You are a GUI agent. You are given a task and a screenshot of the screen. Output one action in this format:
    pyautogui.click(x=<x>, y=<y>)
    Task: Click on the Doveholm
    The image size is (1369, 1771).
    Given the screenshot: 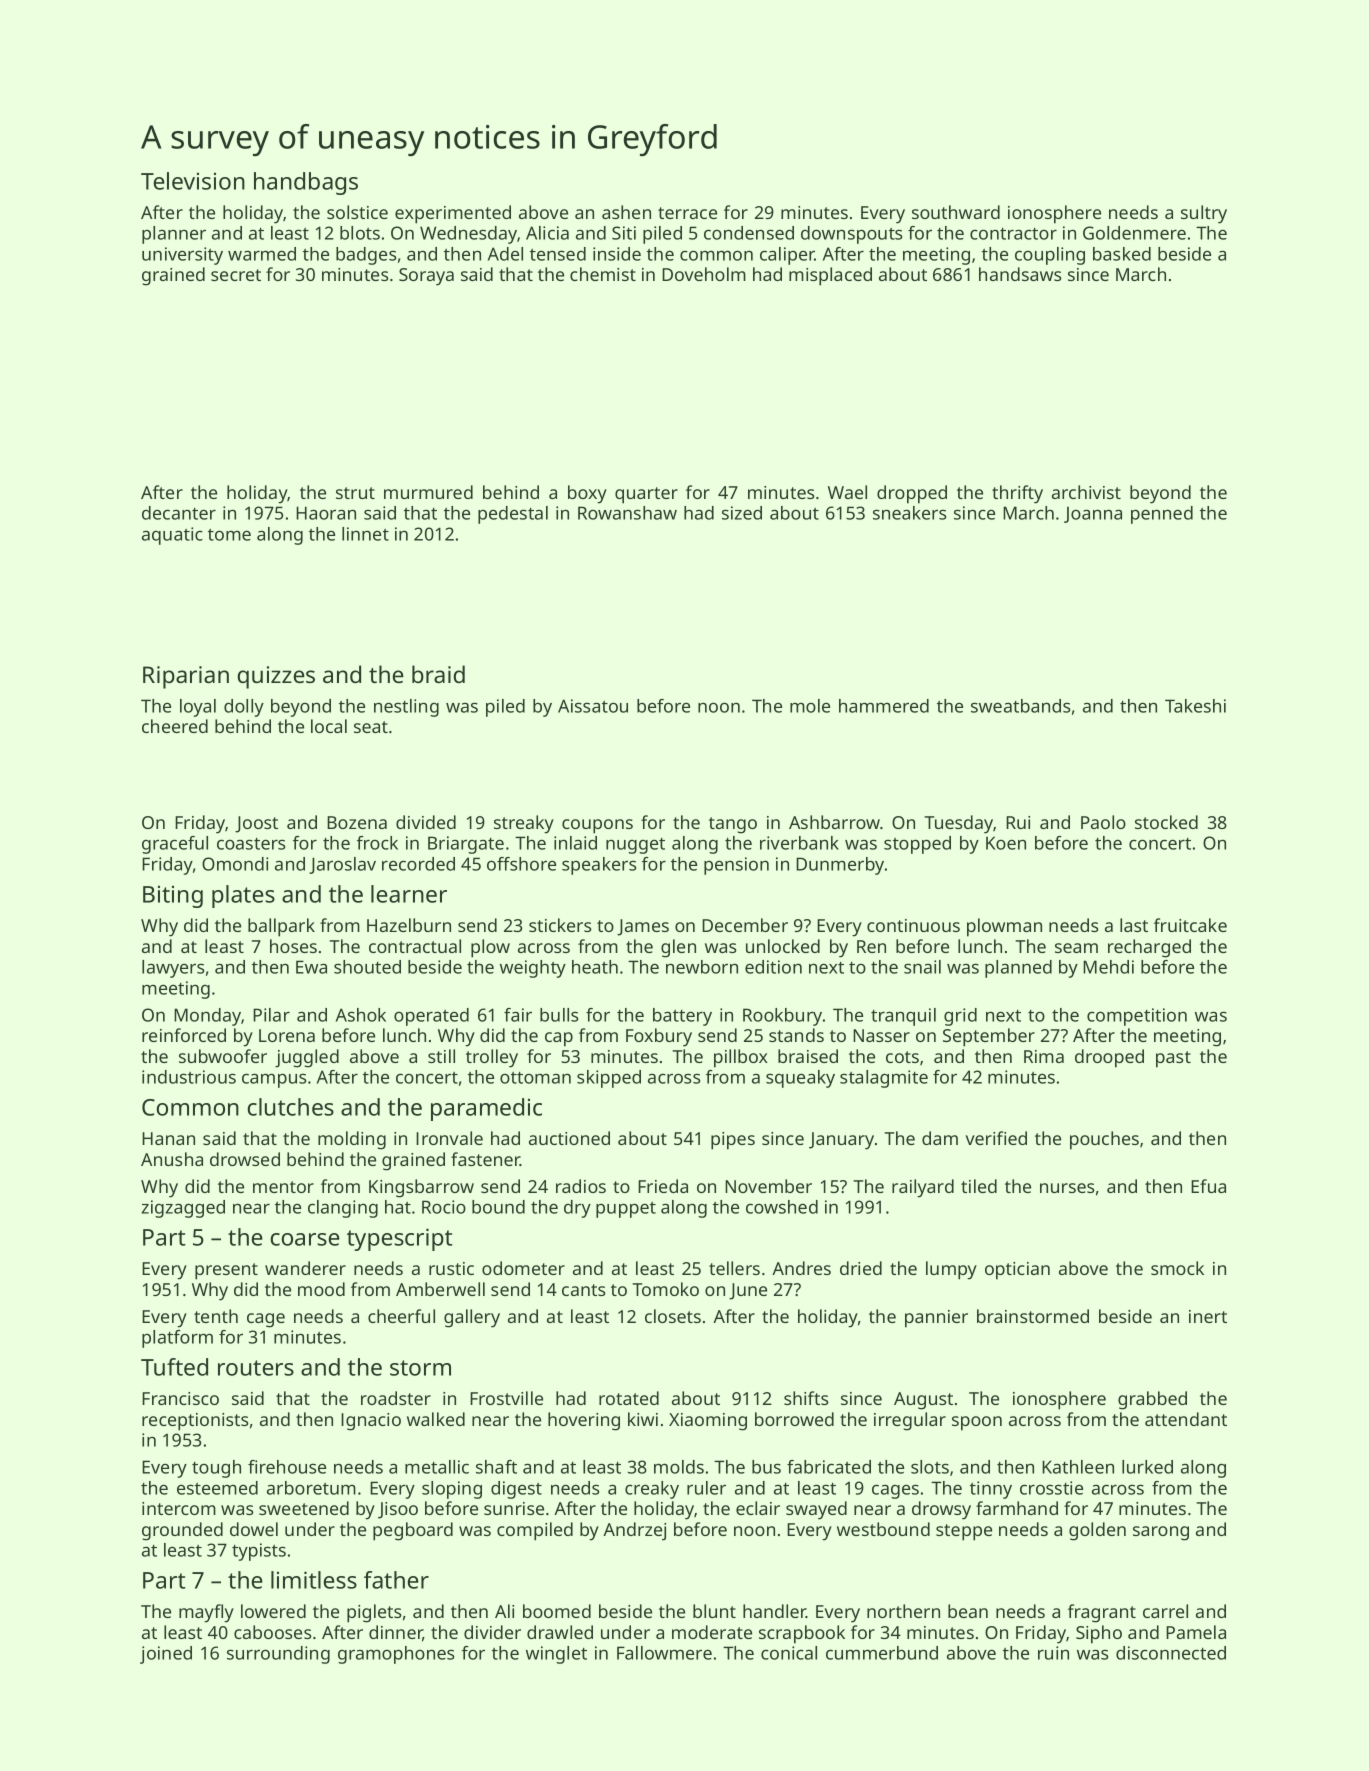 What is the action you would take?
    pyautogui.click(x=704, y=274)
